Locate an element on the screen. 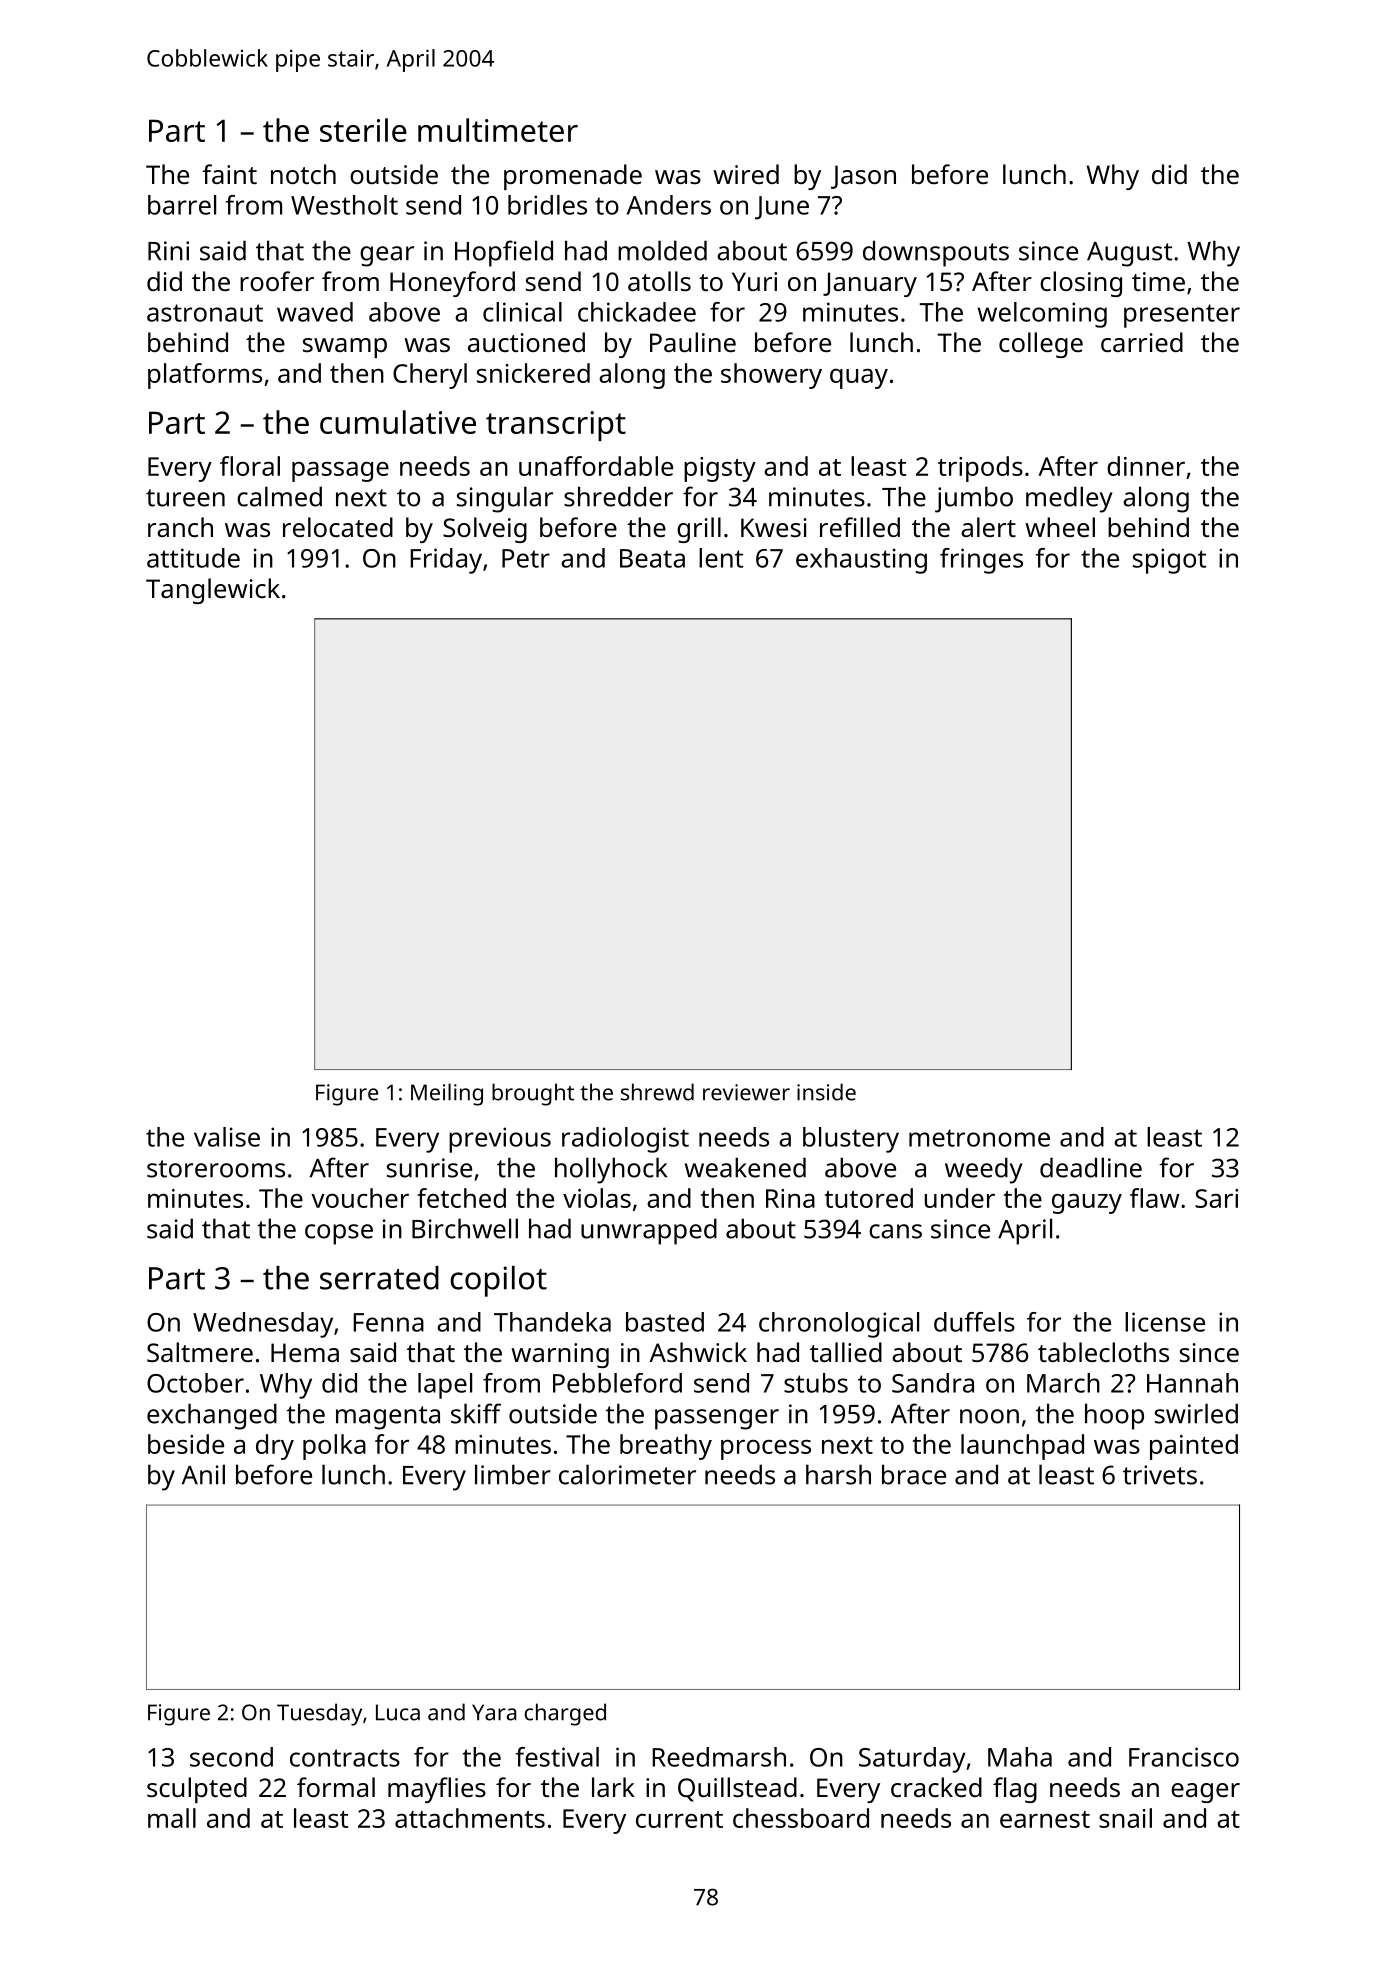 Image resolution: width=1386 pixels, height=1969 pixels. Meiling is located at coordinates (447, 1094).
